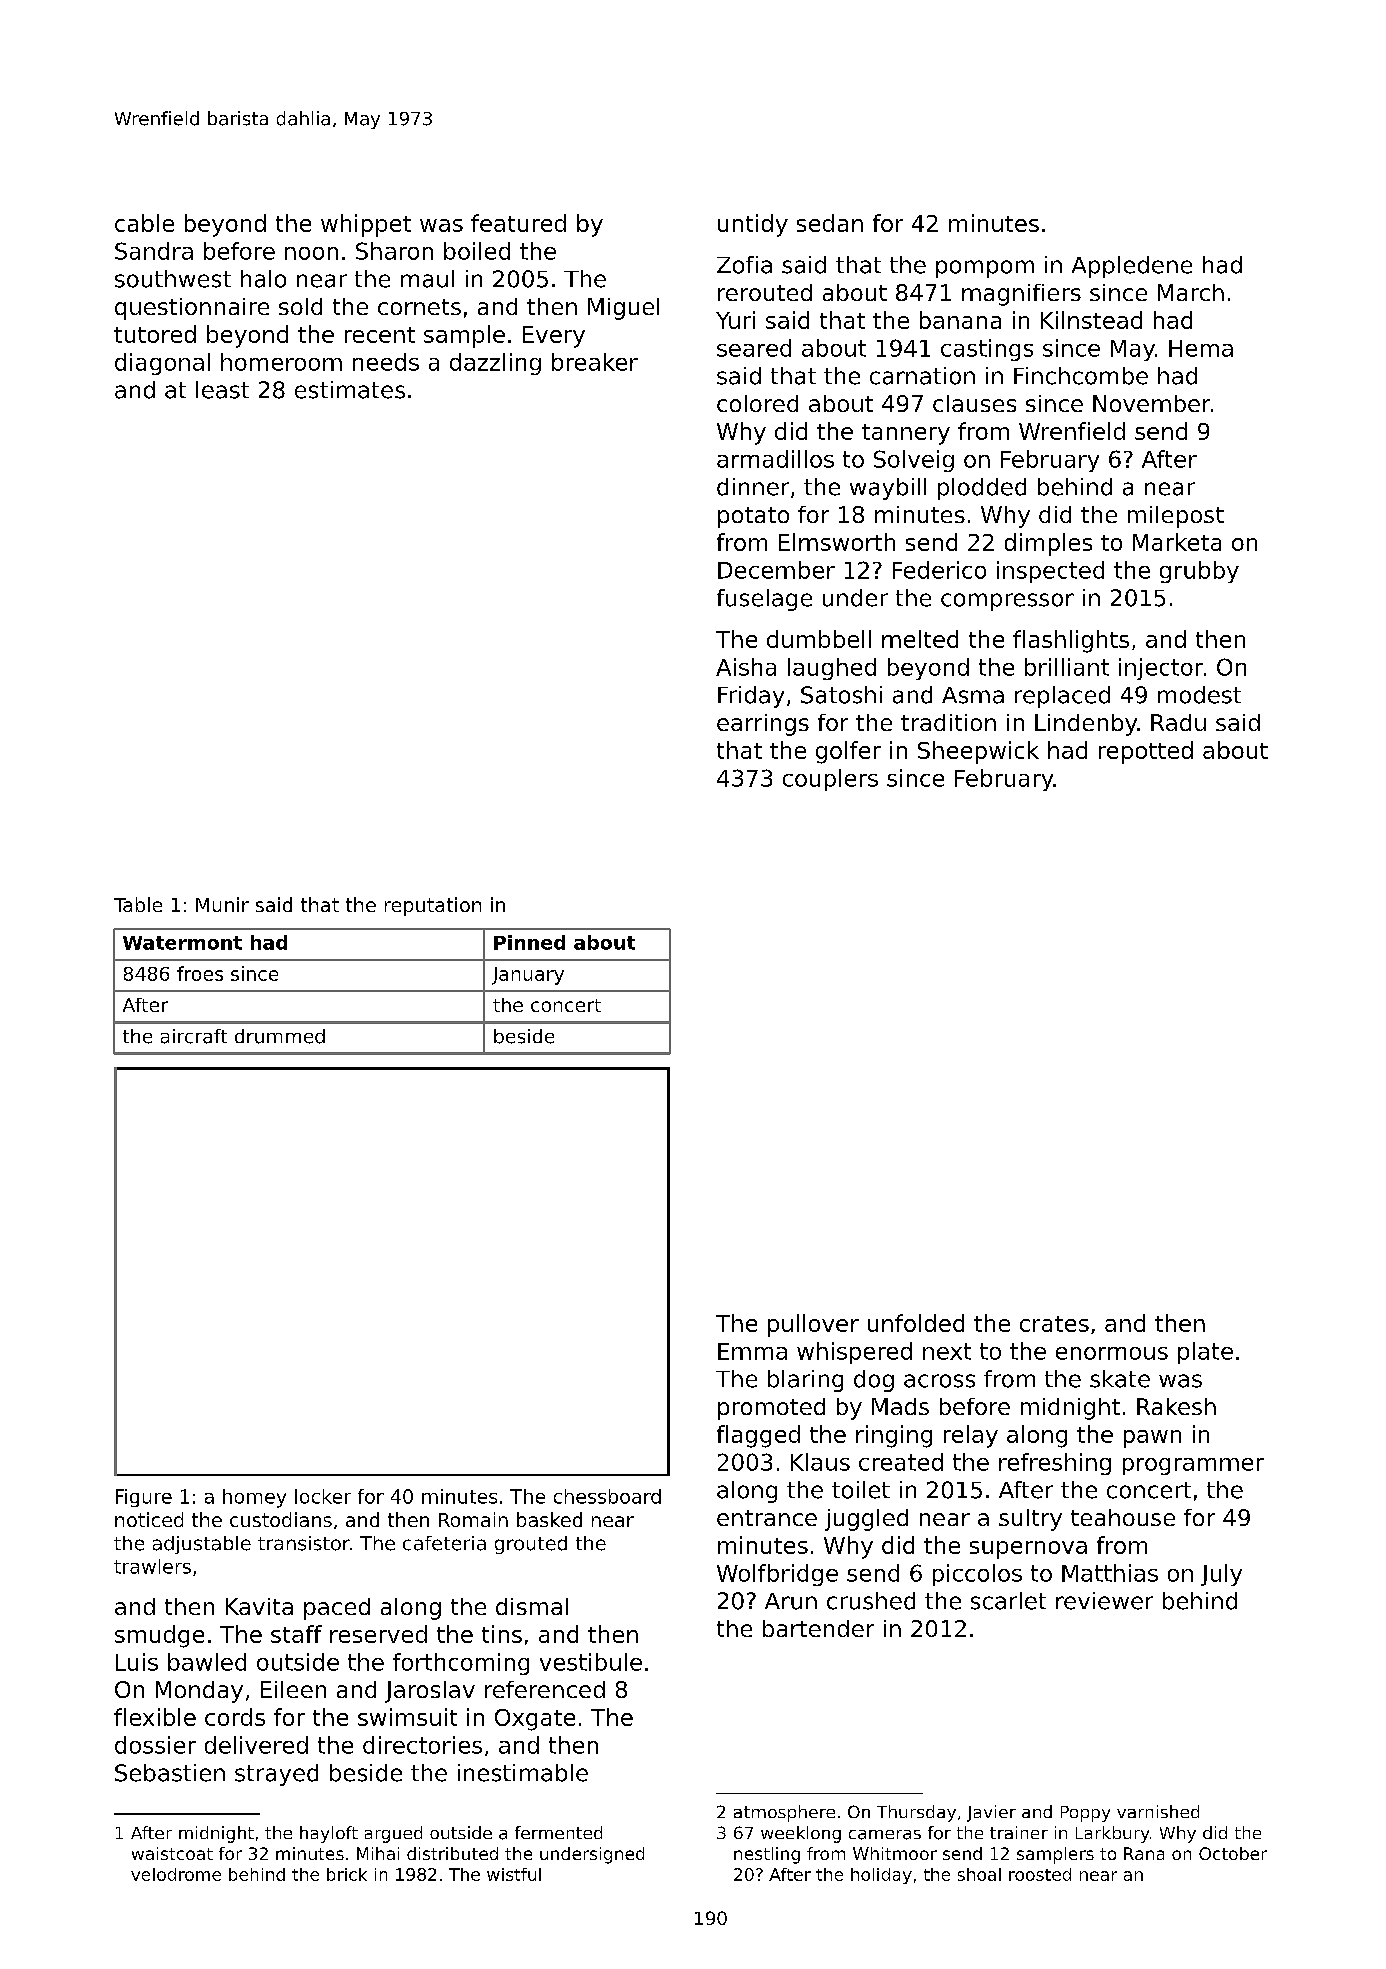 Image resolution: width=1386 pixels, height=1969 pixels. Describe the element at coordinates (746, 667) in the screenshot. I see `Aisha` at that location.
